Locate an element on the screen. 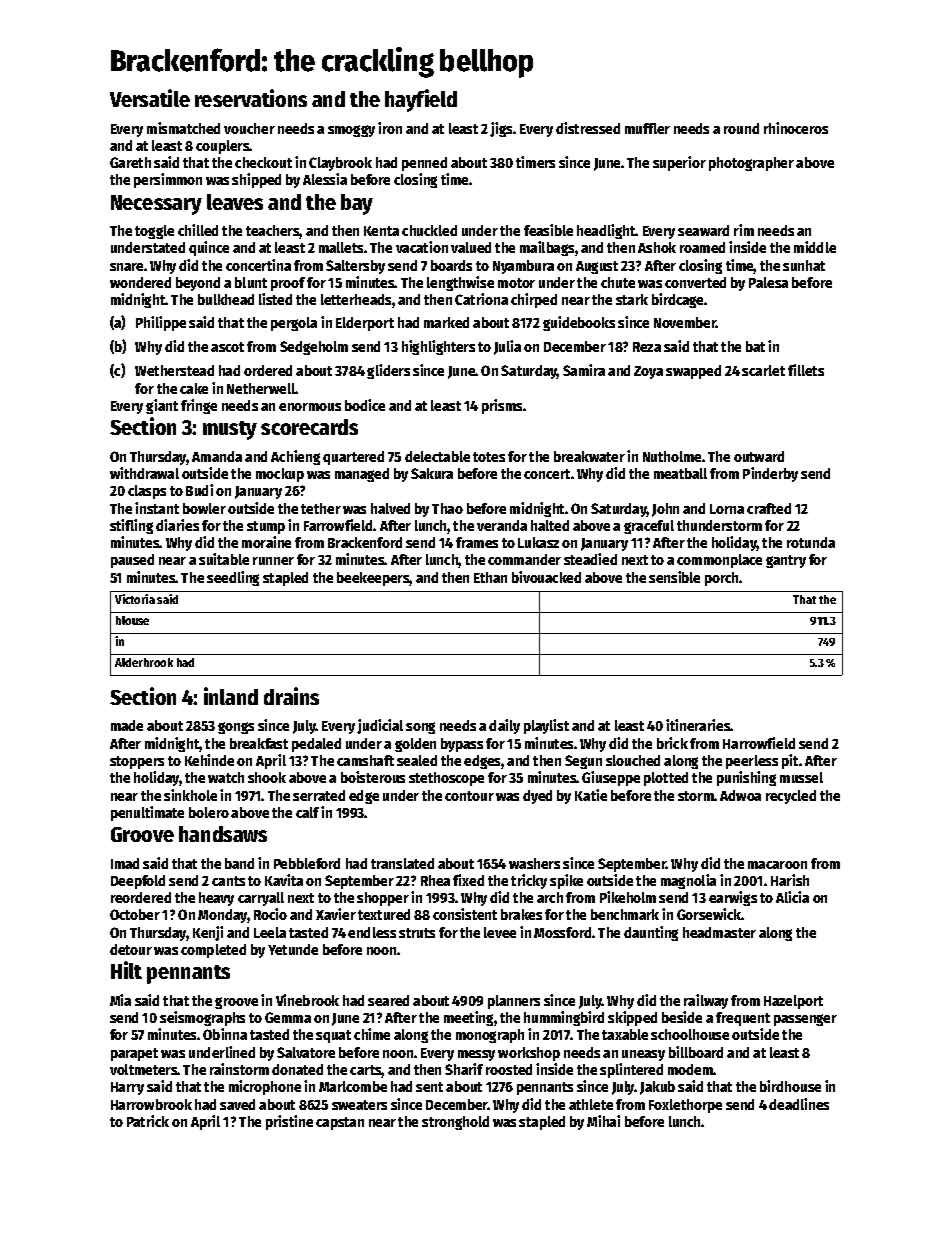  passenger is located at coordinates (805, 1020).
